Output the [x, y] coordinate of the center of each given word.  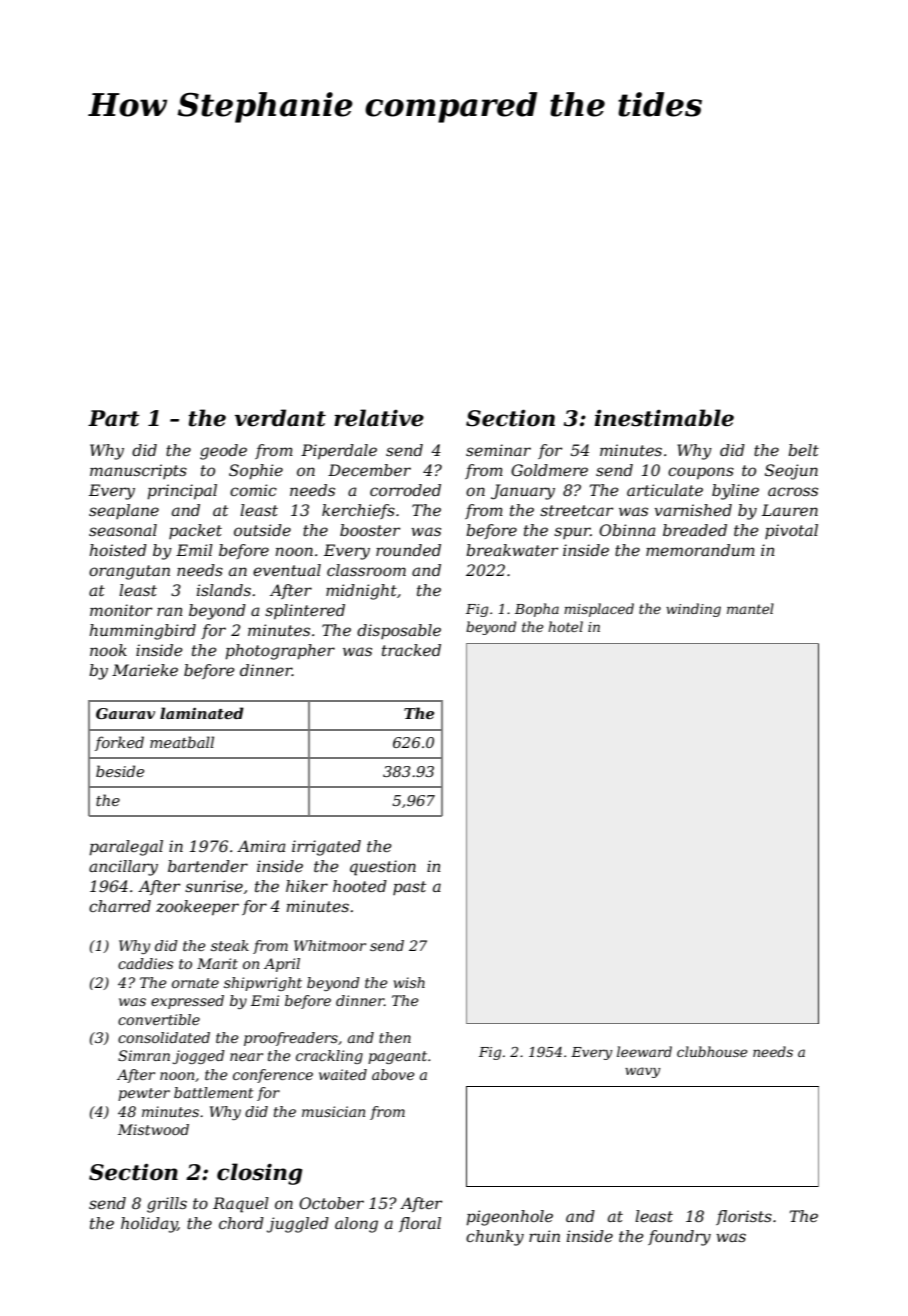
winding [693, 610]
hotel [565, 626]
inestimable [664, 418]
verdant [280, 418]
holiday [149, 1225]
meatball [182, 742]
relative [379, 418]
